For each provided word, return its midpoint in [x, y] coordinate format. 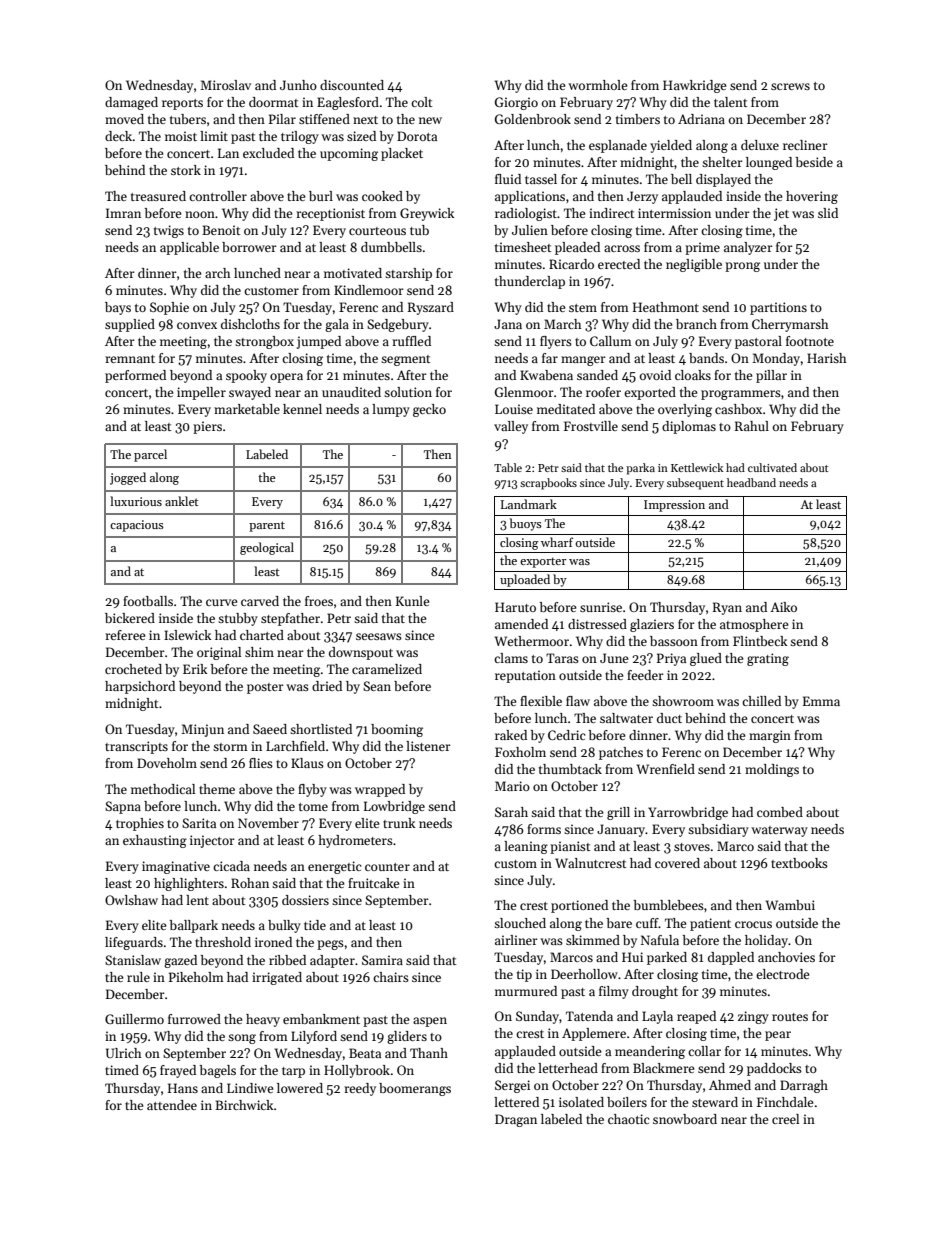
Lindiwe [250, 1088]
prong [742, 267]
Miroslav [225, 85]
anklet [181, 501]
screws [790, 86]
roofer [603, 392]
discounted [352, 85]
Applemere [594, 1034]
